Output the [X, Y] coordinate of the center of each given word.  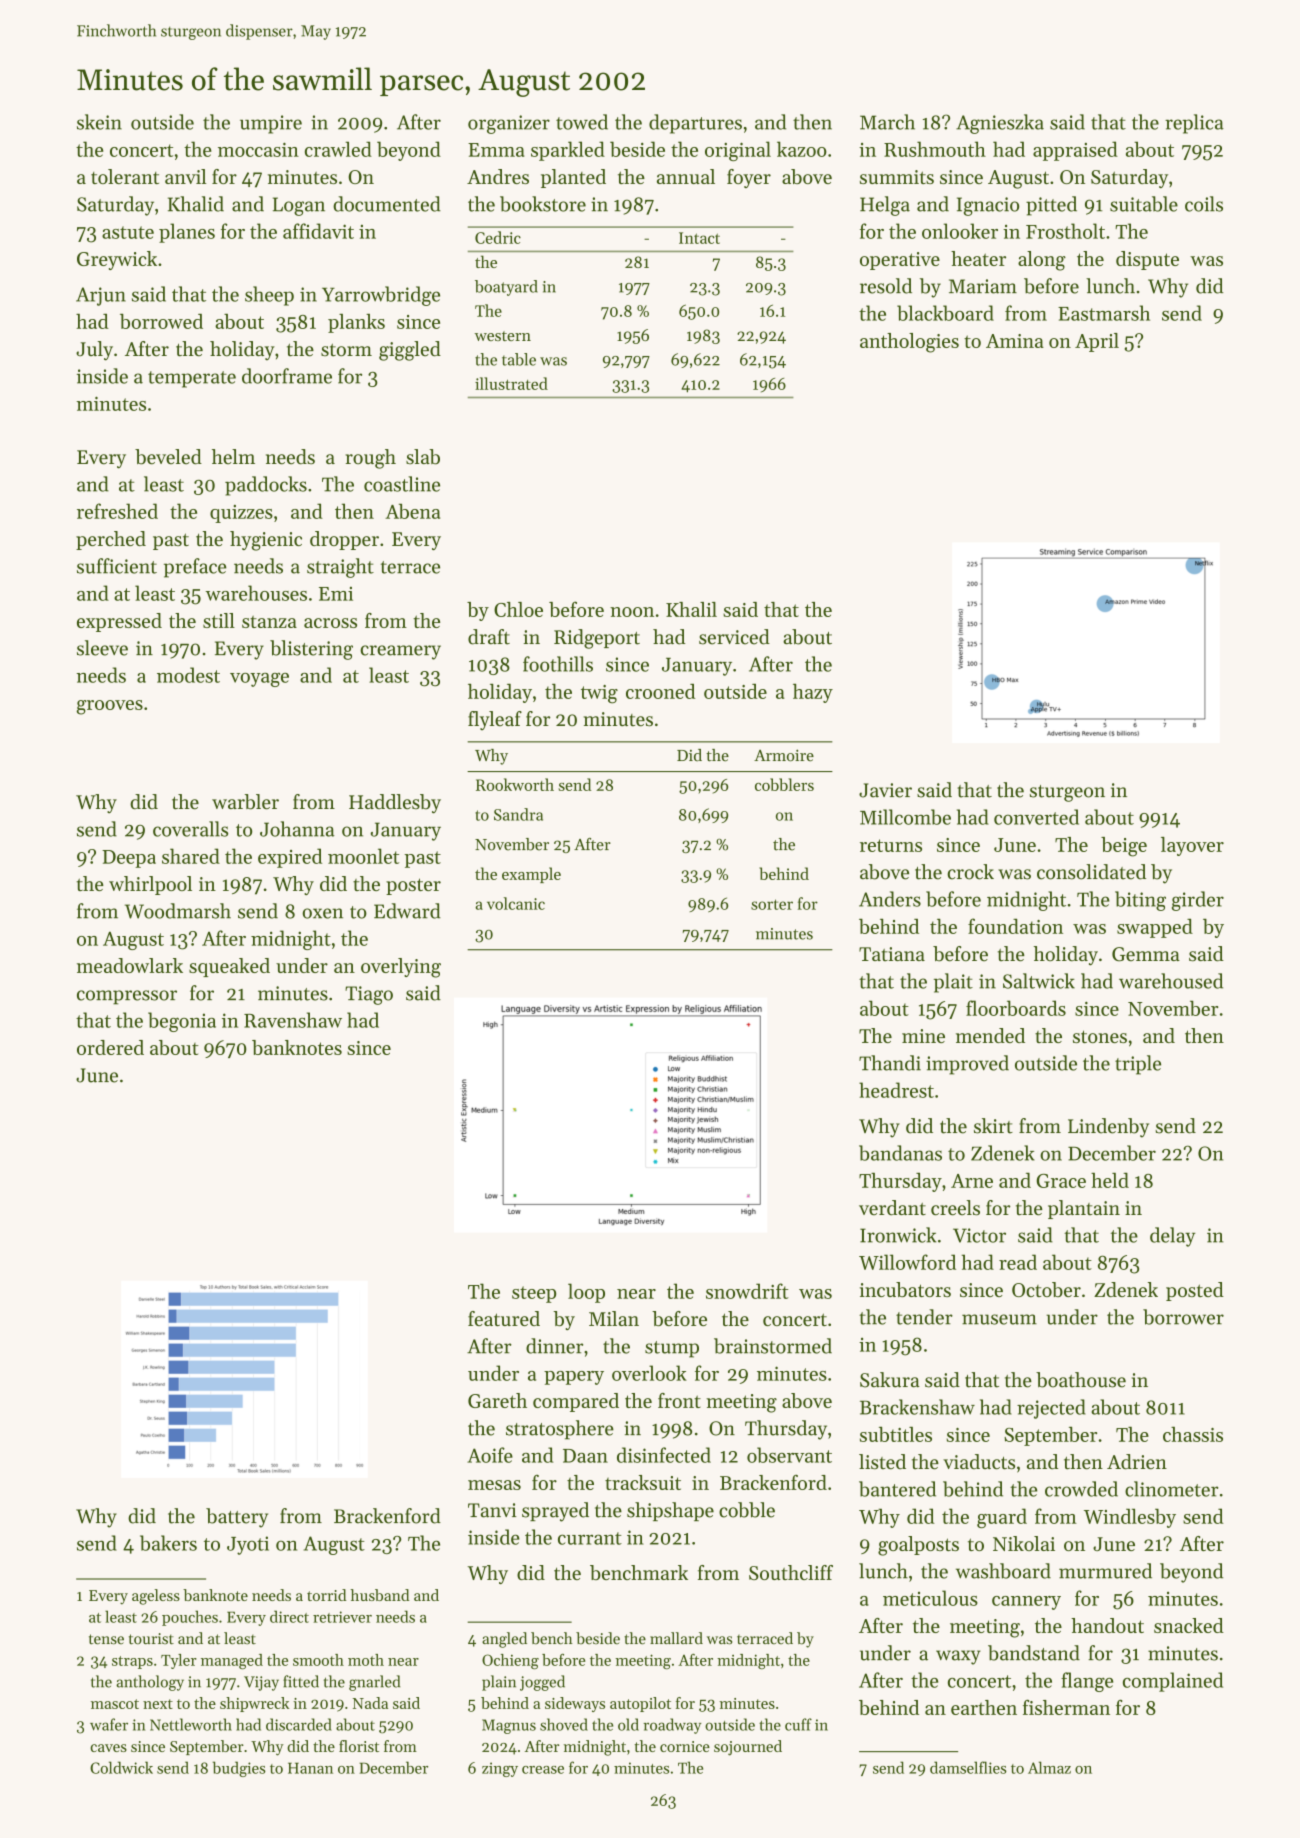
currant [590, 1538]
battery [237, 1518]
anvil [185, 176]
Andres [498, 176]
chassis [1193, 1434]
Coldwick [121, 1767]
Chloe [518, 609]
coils [1204, 204]
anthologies [909, 343]
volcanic [516, 903]
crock [970, 872]
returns [891, 845]
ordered [110, 1047]
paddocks [266, 486]
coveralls [190, 829]
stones [1100, 1036]
